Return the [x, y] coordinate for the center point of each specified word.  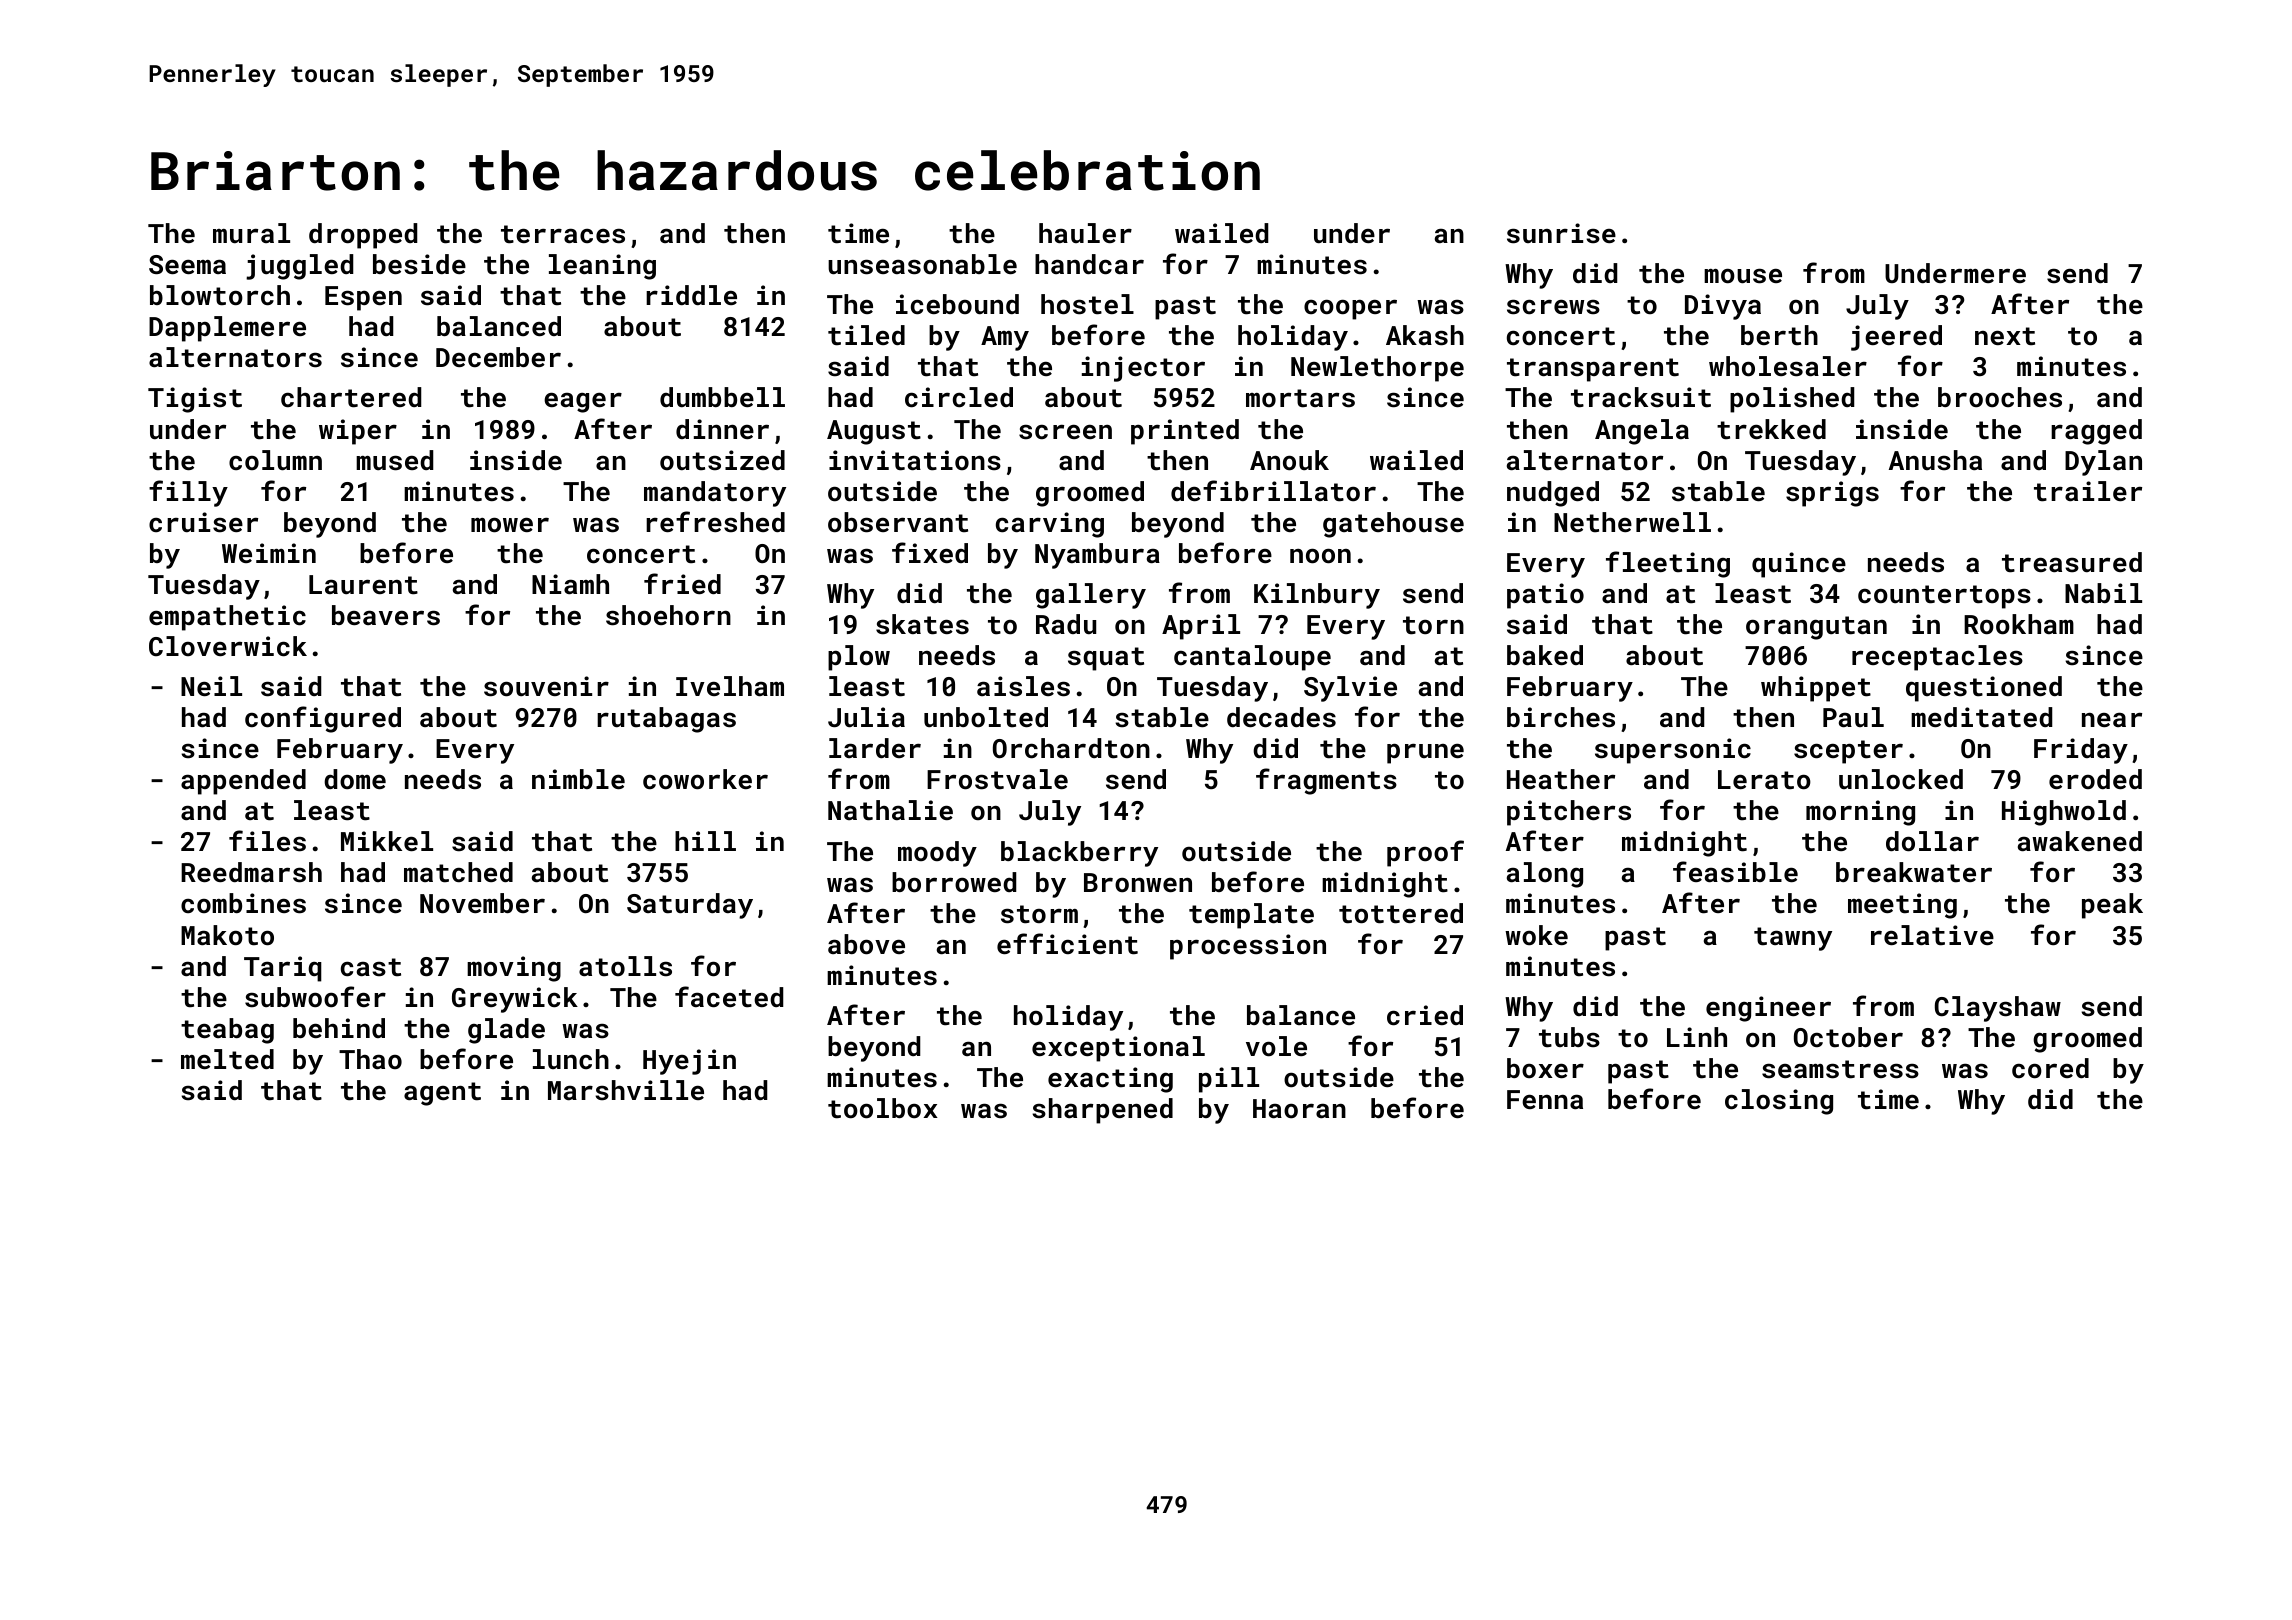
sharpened [1102, 1111]
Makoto [227, 935]
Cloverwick [228, 646]
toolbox [883, 1108]
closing [1779, 1102]
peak [2112, 906]
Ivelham [730, 686]
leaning [602, 267]
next [2005, 336]
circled [959, 397]
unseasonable [922, 264]
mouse [1743, 276]
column [275, 460]
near [2112, 719]
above [866, 944]
